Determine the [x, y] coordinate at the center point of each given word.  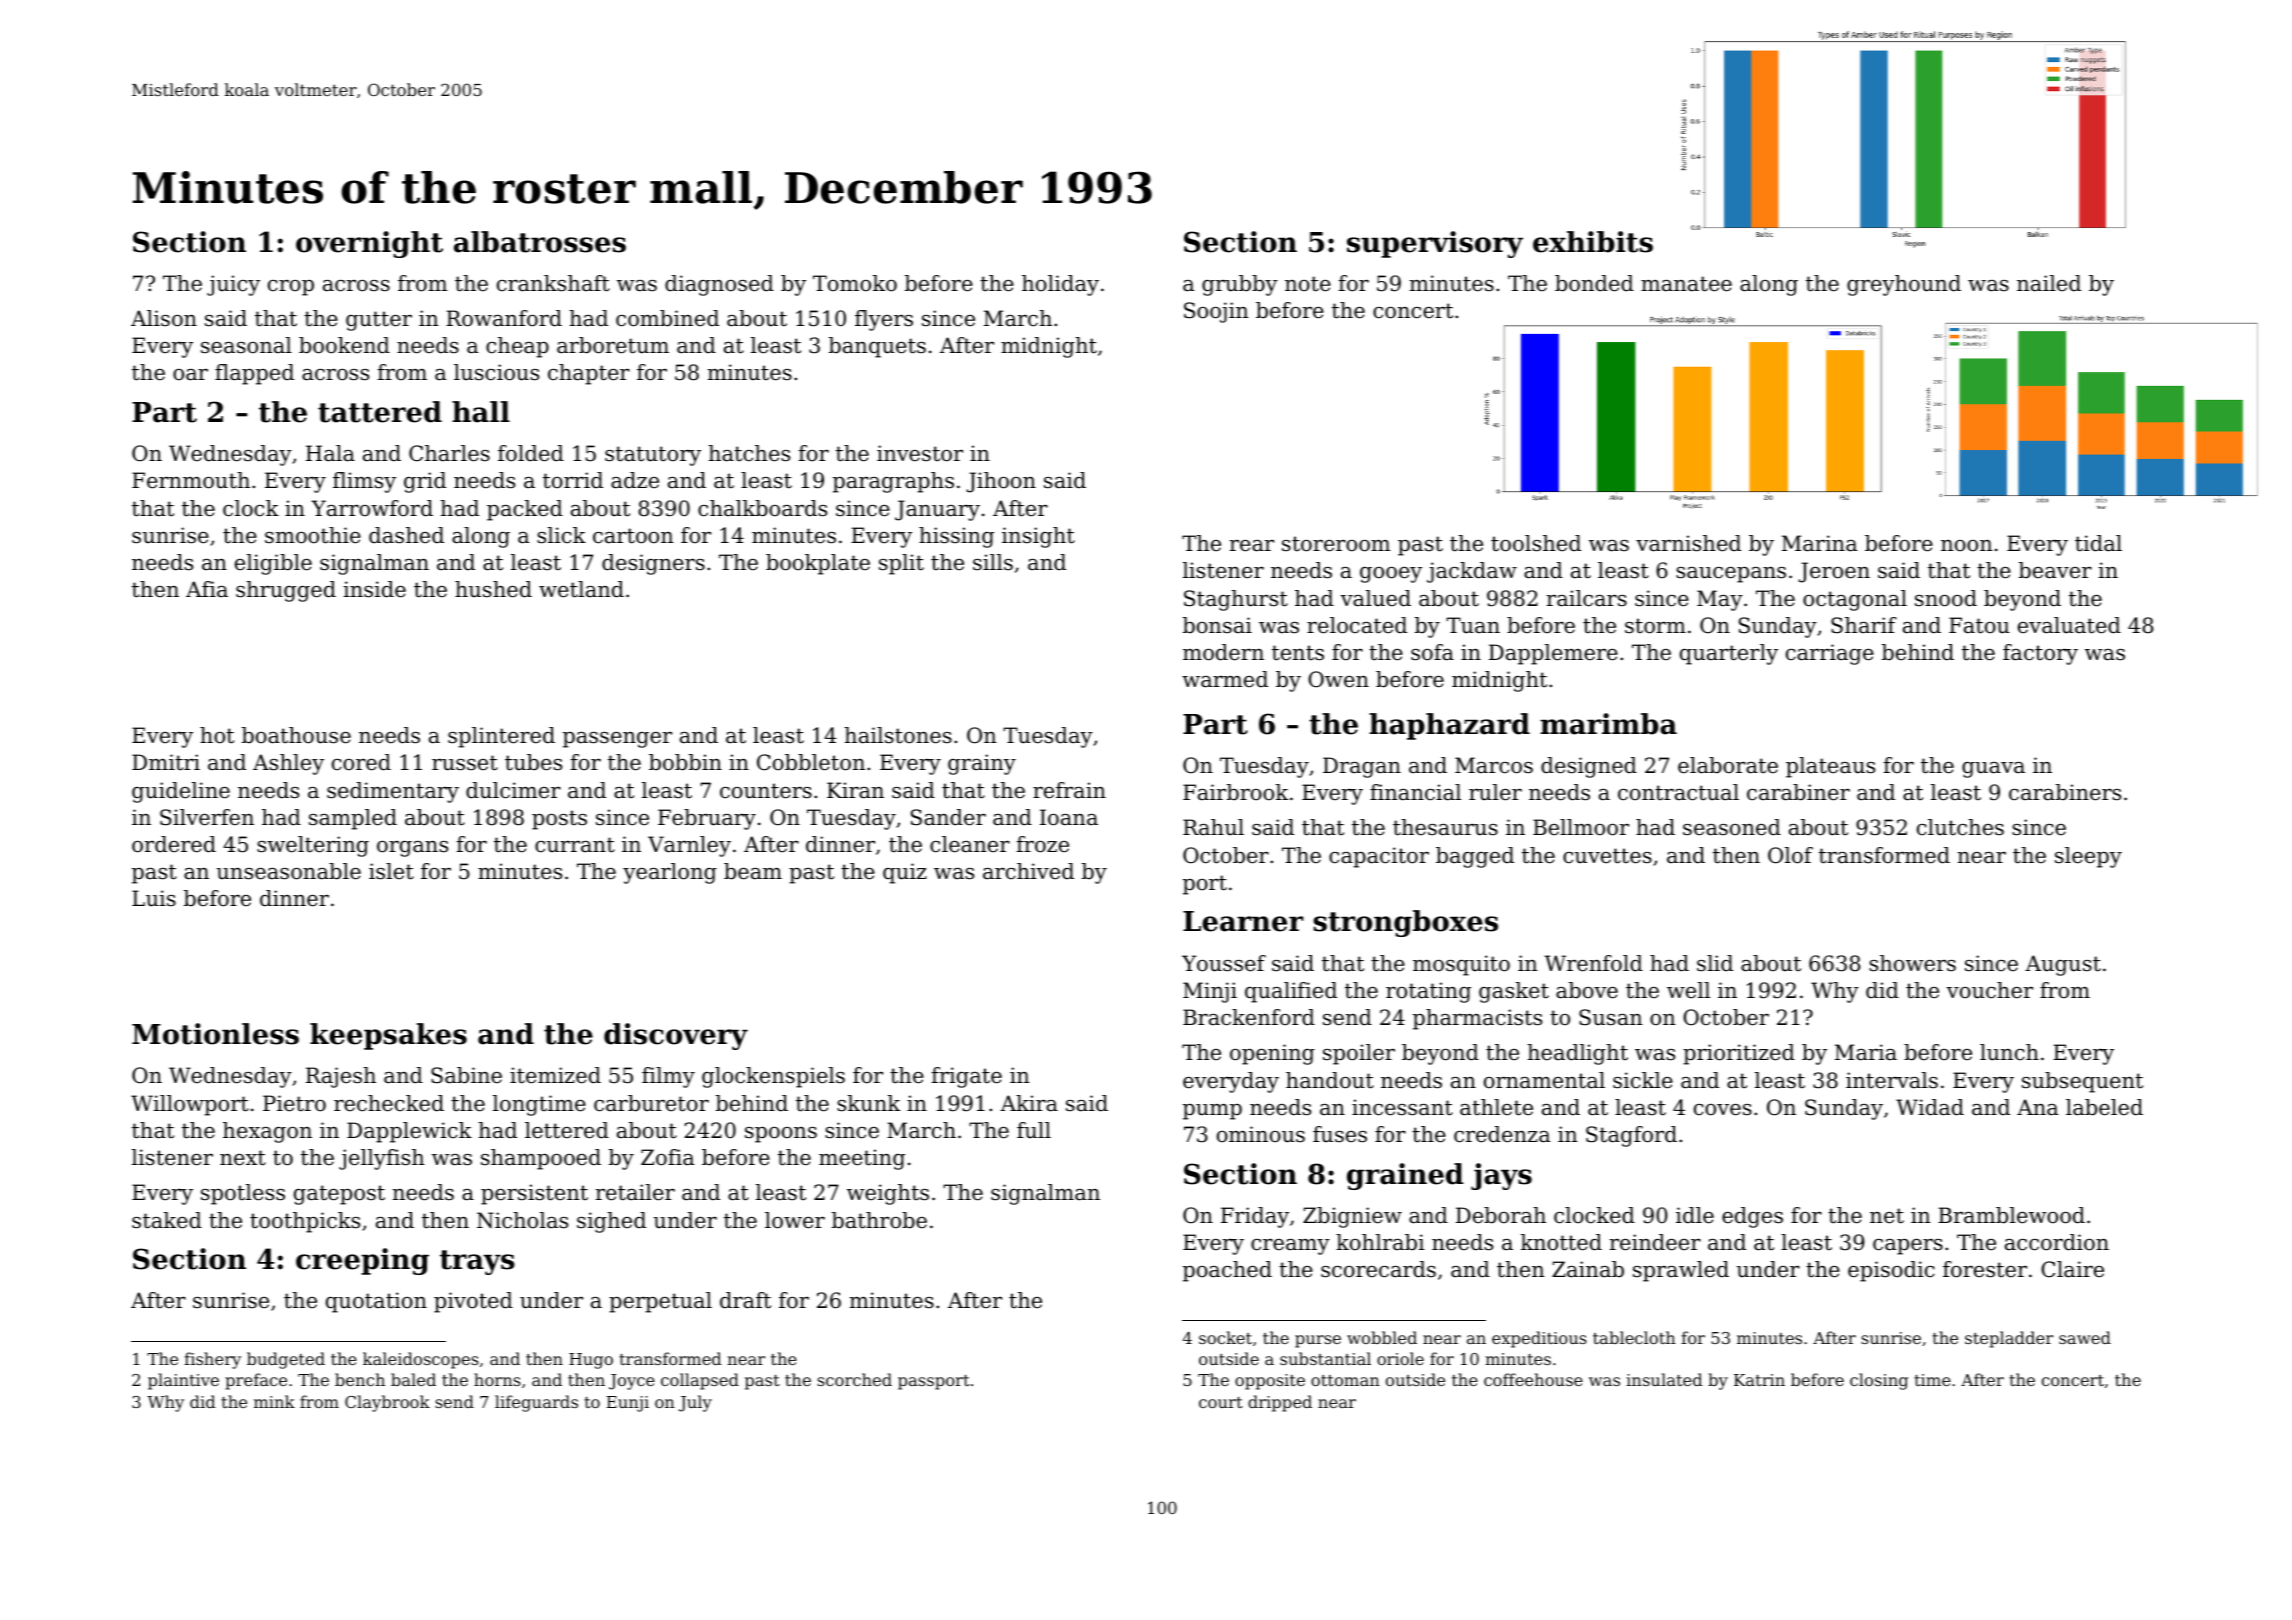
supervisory [1435, 244]
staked [167, 1220]
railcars [1587, 598]
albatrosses [540, 242]
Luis [154, 898]
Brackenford [1249, 1017]
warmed [1225, 679]
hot [217, 735]
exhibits [1593, 242]
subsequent [2082, 1082]
